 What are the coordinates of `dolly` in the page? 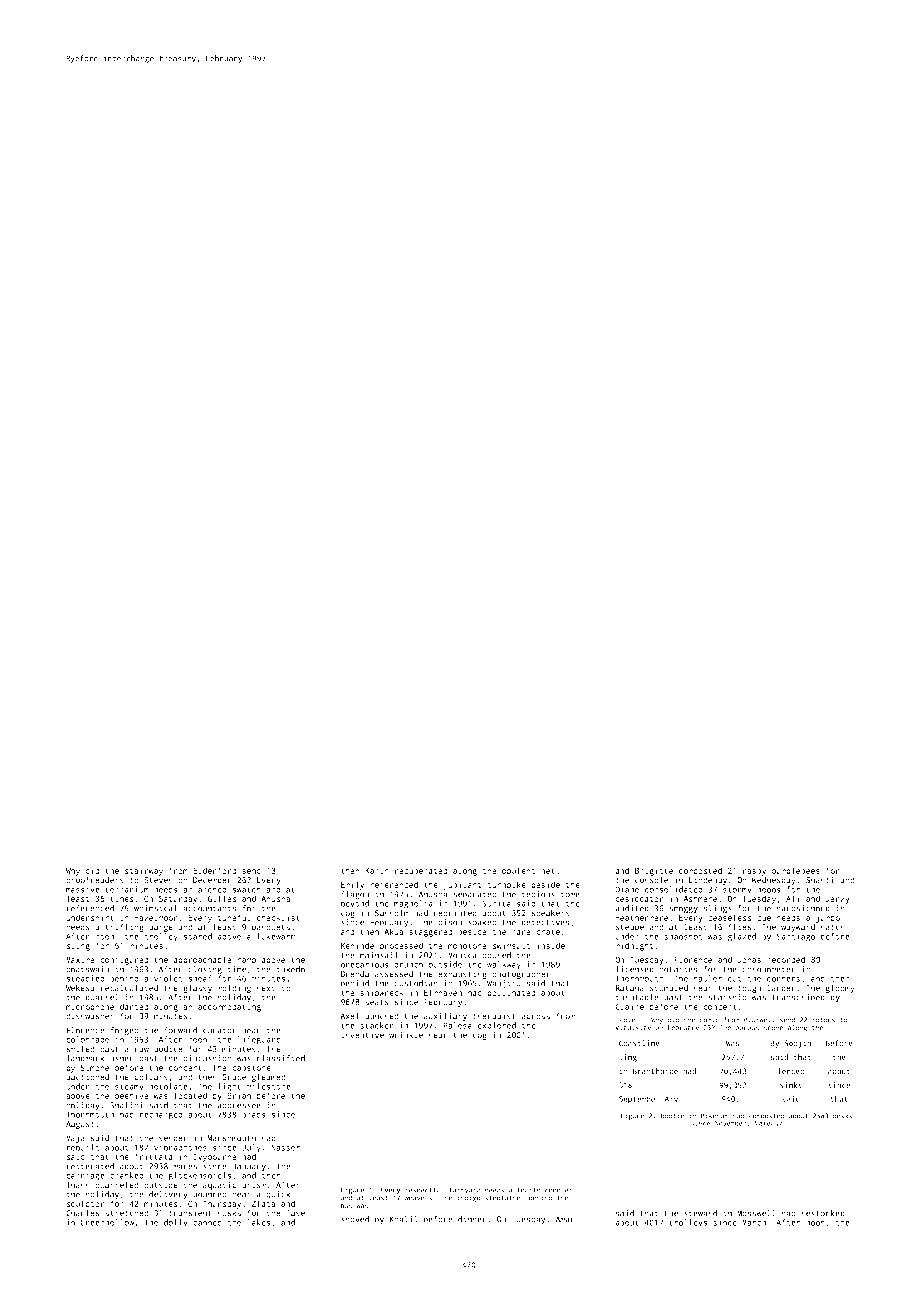 It's located at (176, 1223).
